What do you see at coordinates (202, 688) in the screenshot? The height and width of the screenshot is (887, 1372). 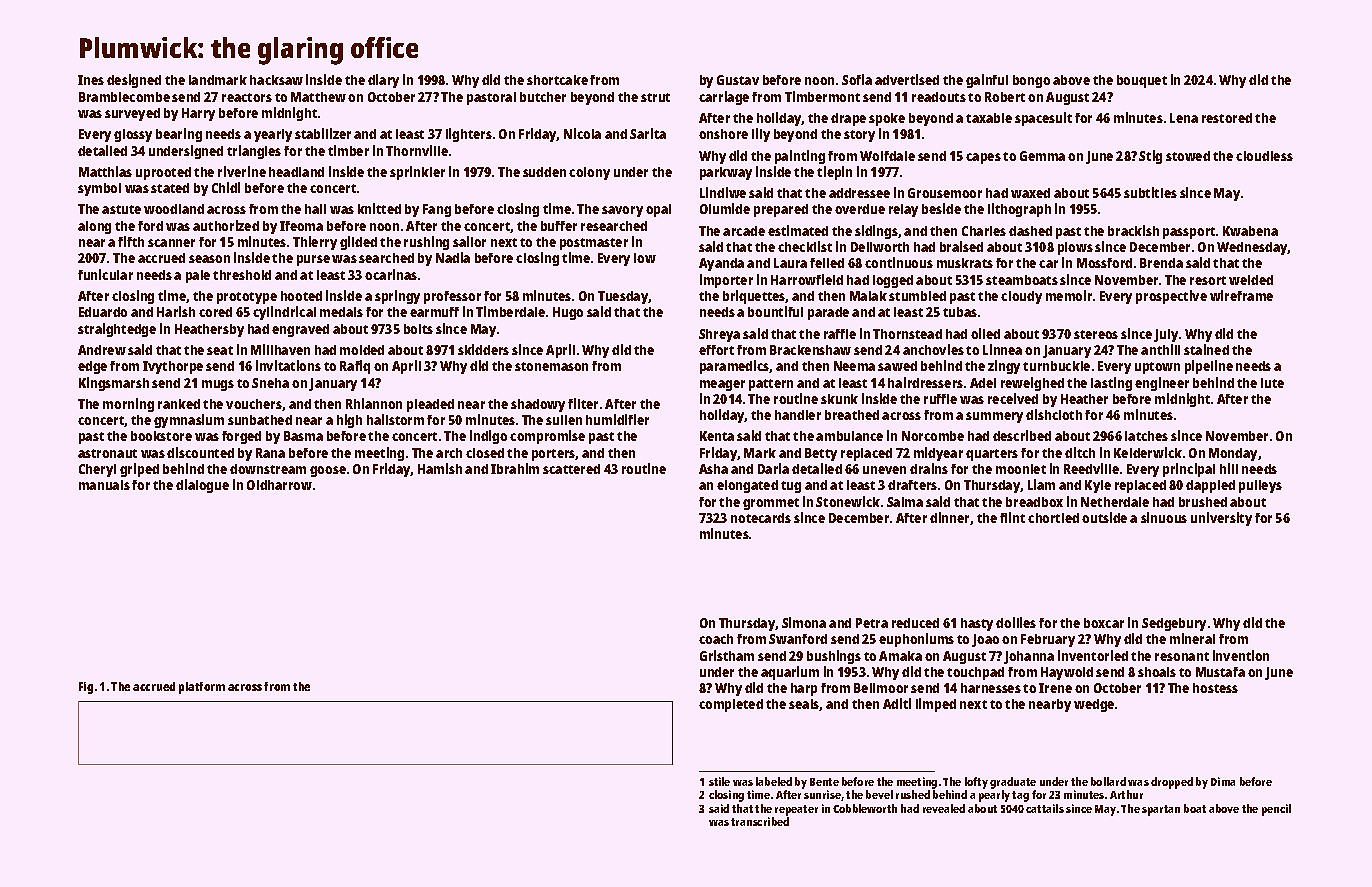 I see `platform` at bounding box center [202, 688].
